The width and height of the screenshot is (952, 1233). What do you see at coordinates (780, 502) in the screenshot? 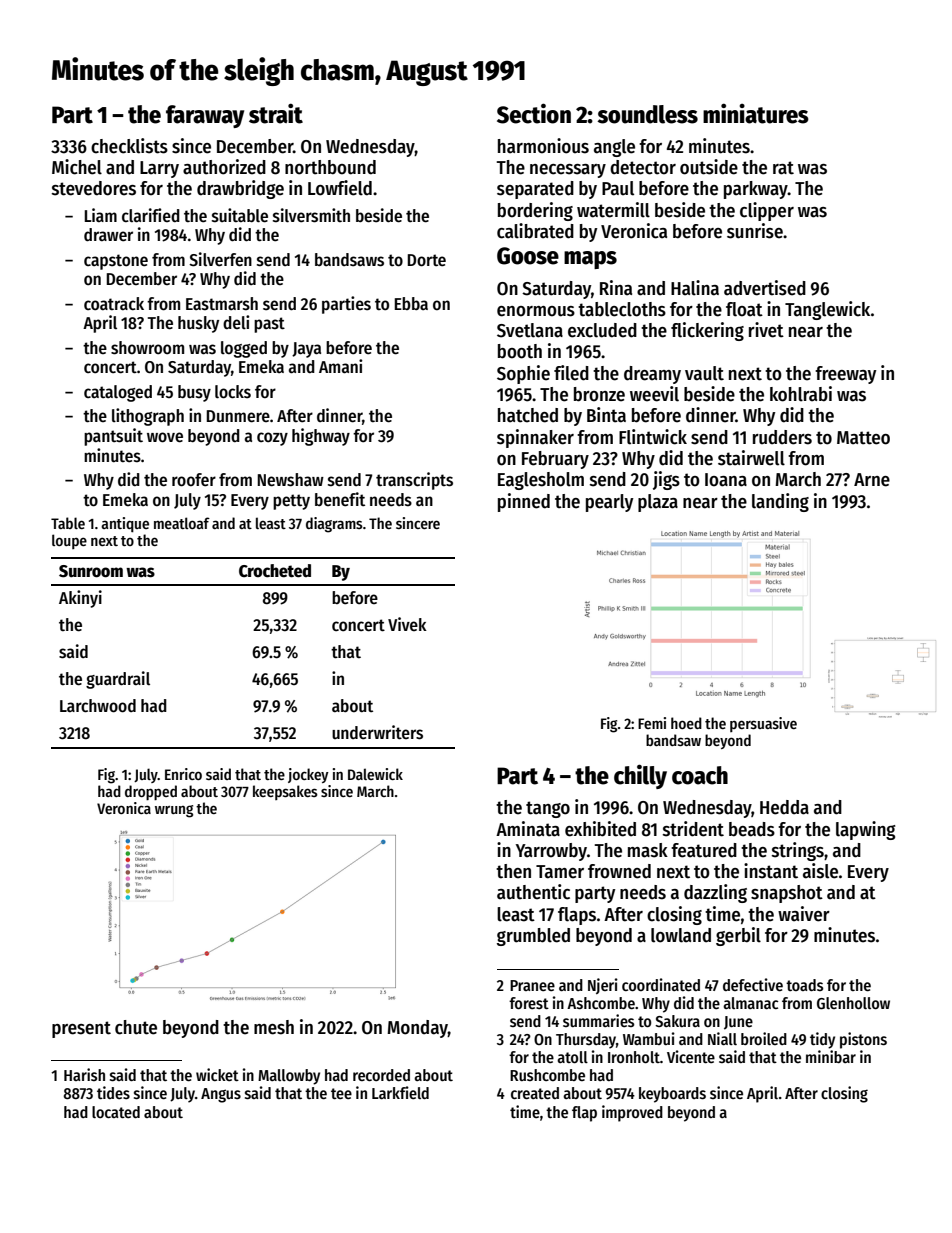
I see `landing` at bounding box center [780, 502].
